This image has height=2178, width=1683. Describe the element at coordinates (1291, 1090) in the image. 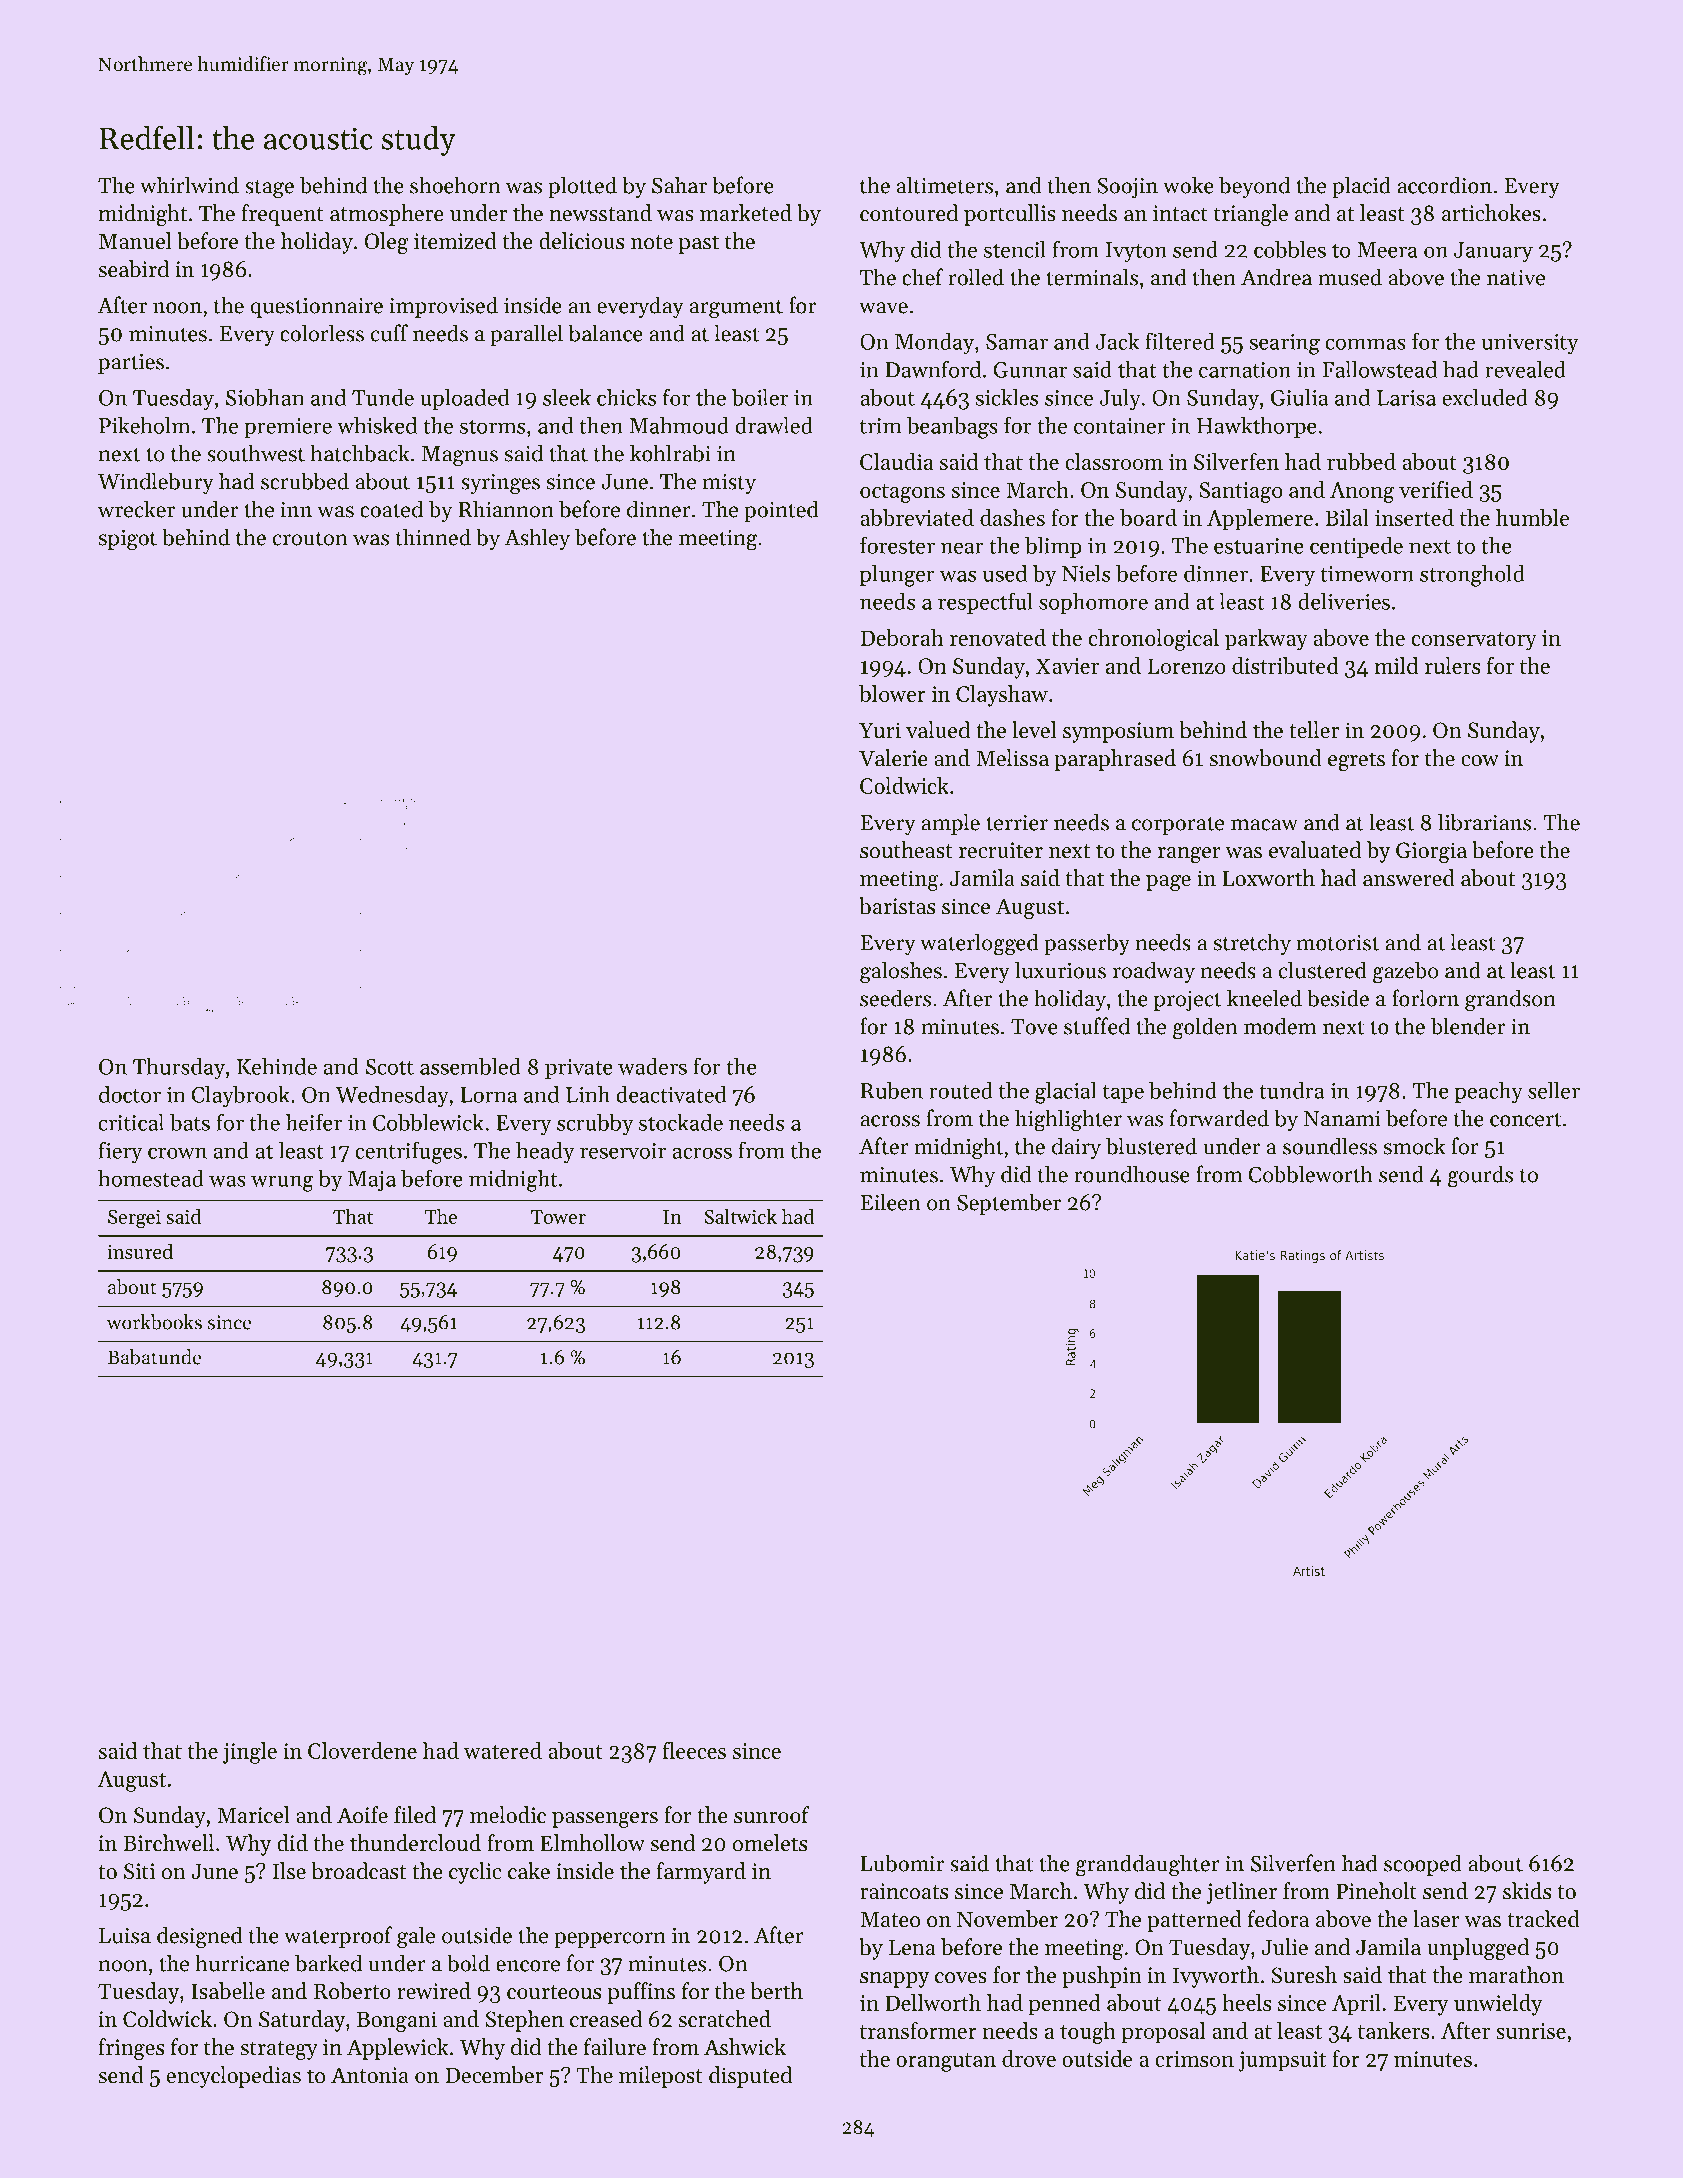

I see `tundra` at that location.
